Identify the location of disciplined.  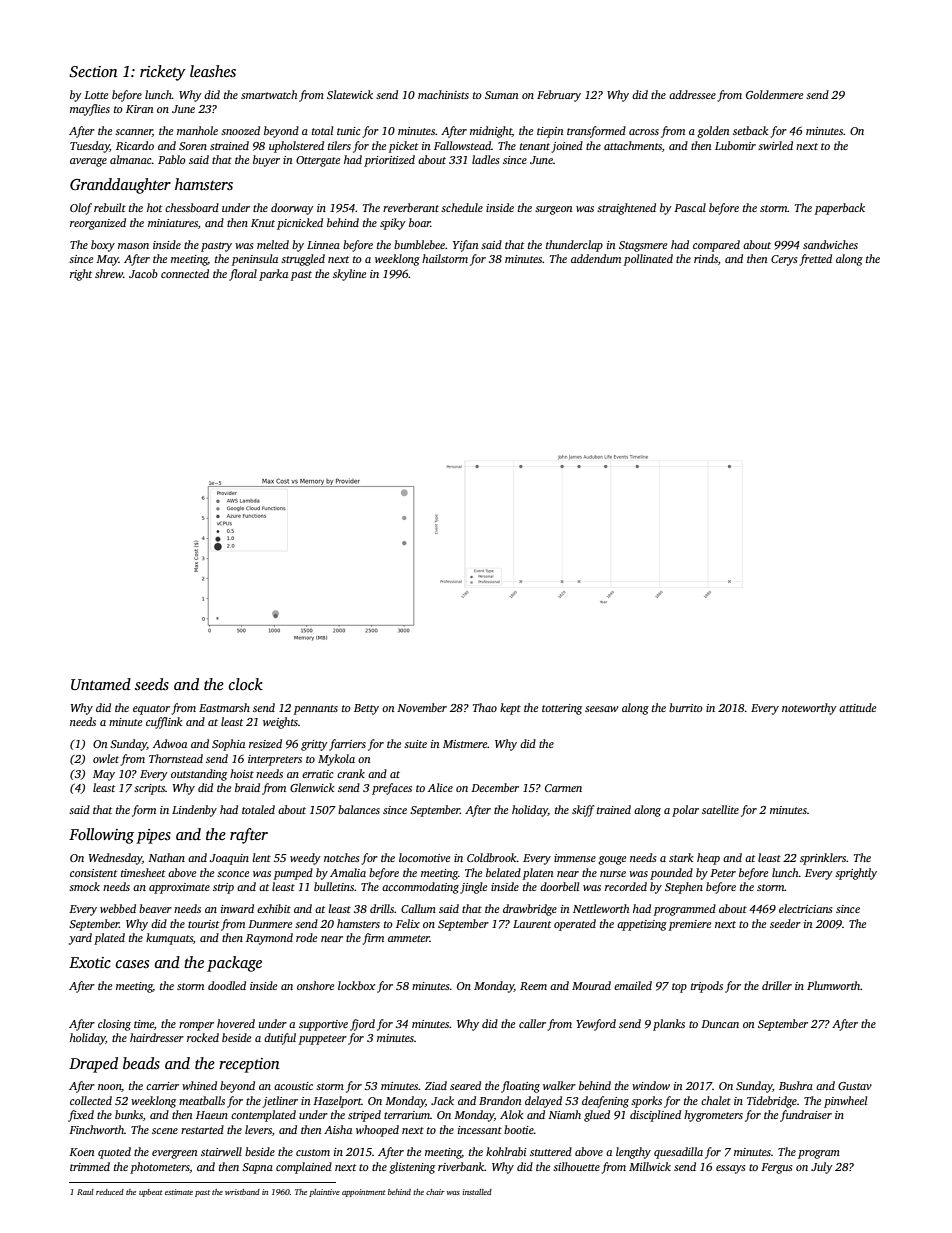
(655, 1116).
